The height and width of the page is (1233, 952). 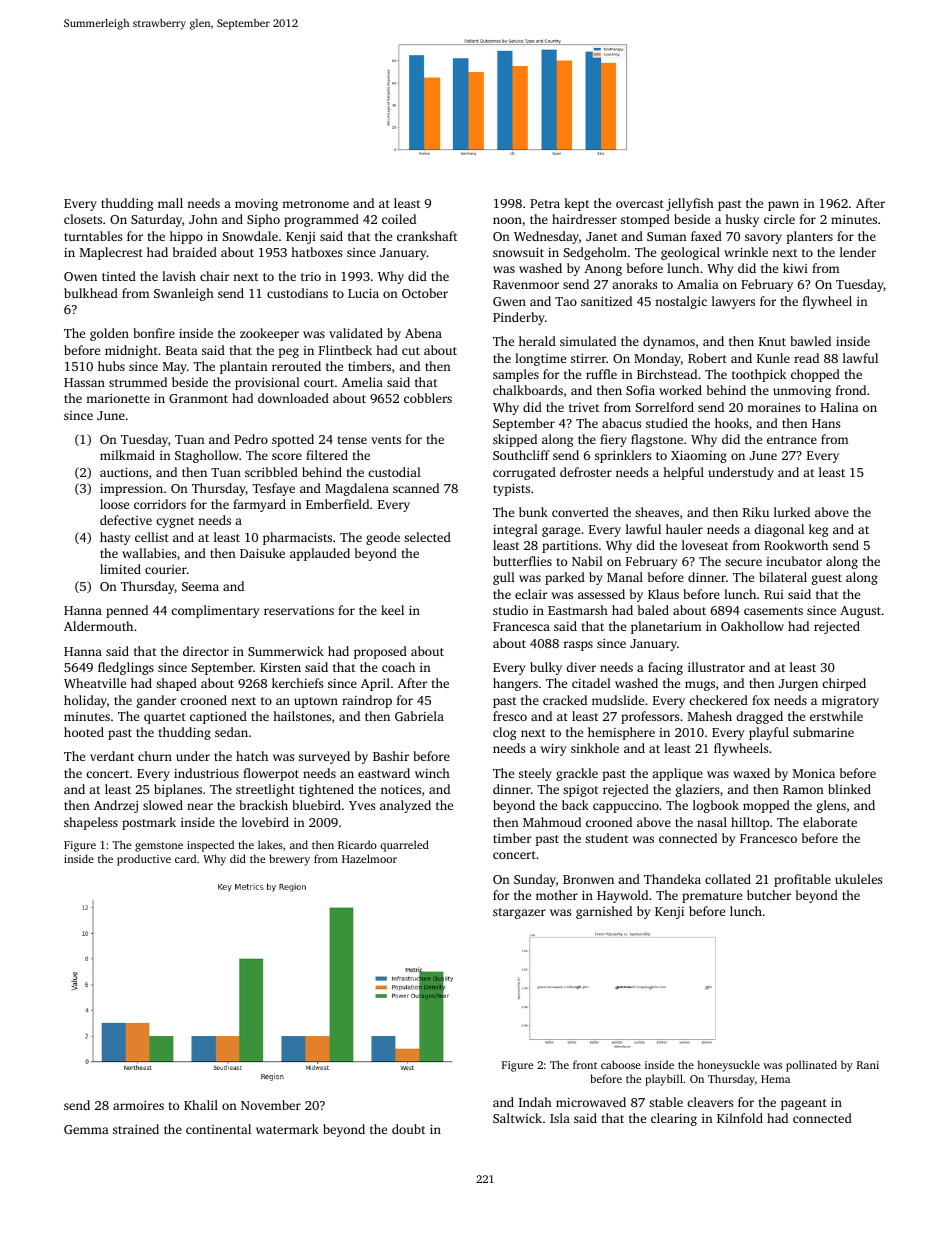 What do you see at coordinates (809, 237) in the page?
I see `planters` at bounding box center [809, 237].
